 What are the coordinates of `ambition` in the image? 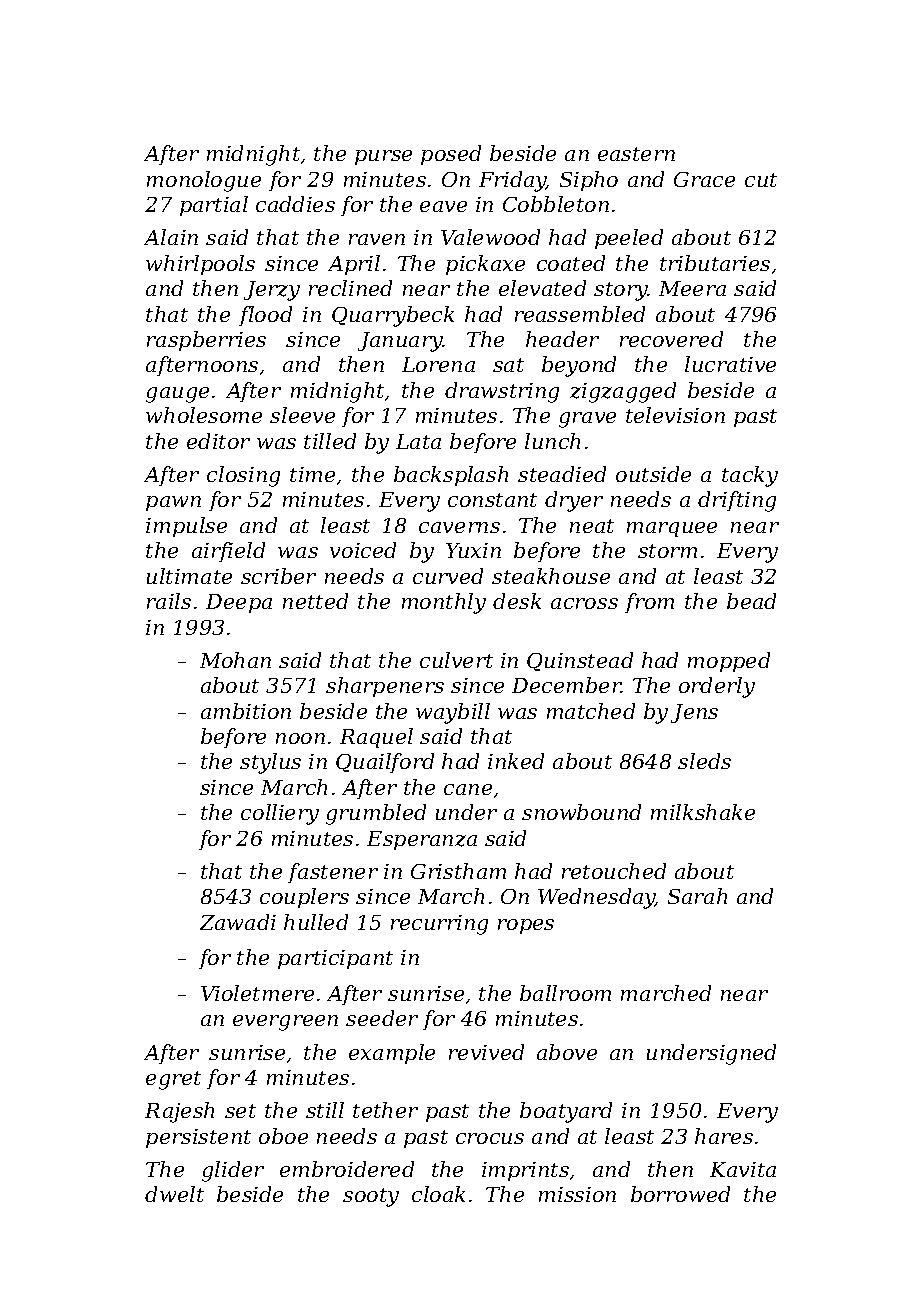 It's located at (246, 711).
